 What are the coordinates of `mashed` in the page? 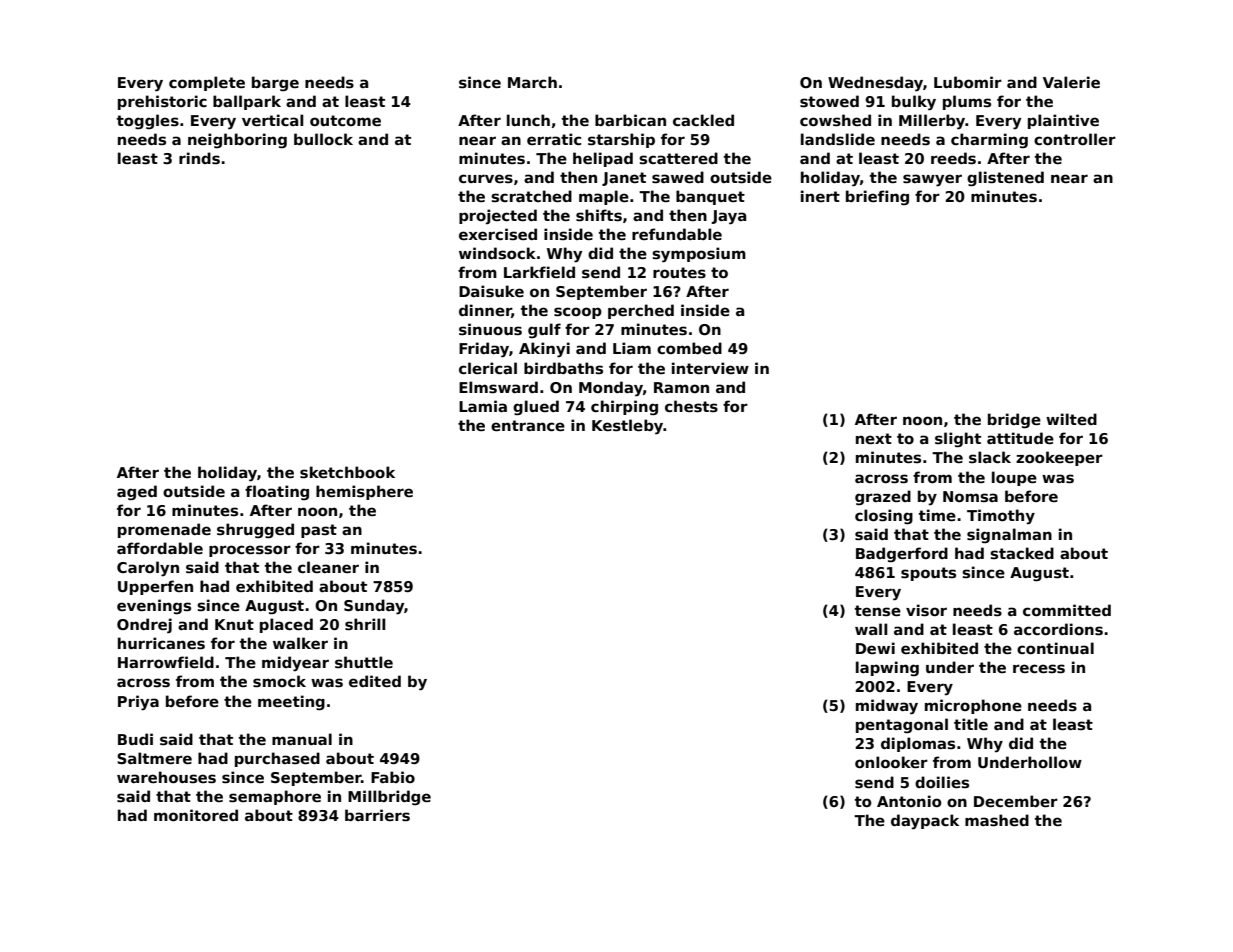 It's located at (997, 820).
